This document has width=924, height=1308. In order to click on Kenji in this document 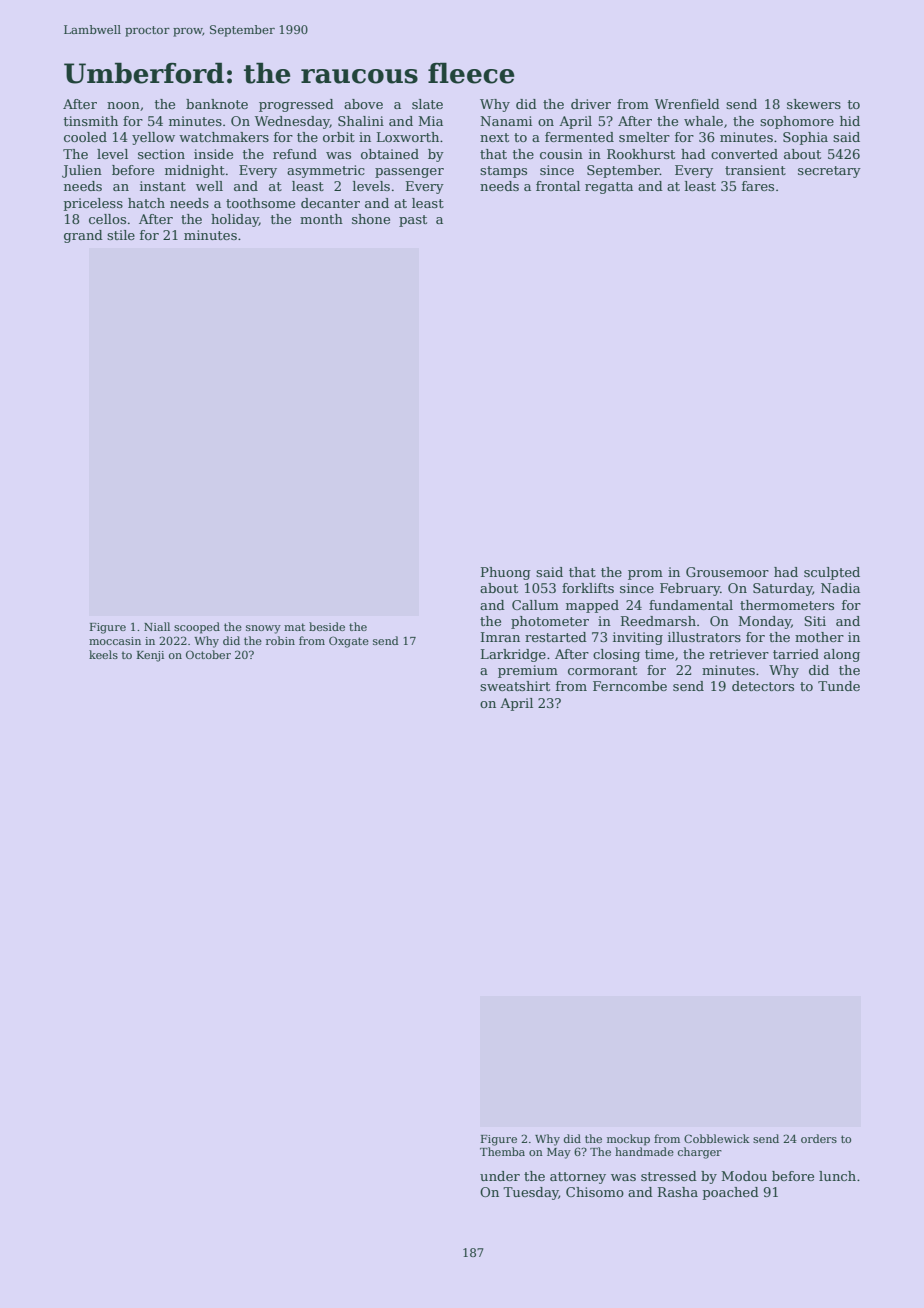, I will do `click(150, 656)`.
